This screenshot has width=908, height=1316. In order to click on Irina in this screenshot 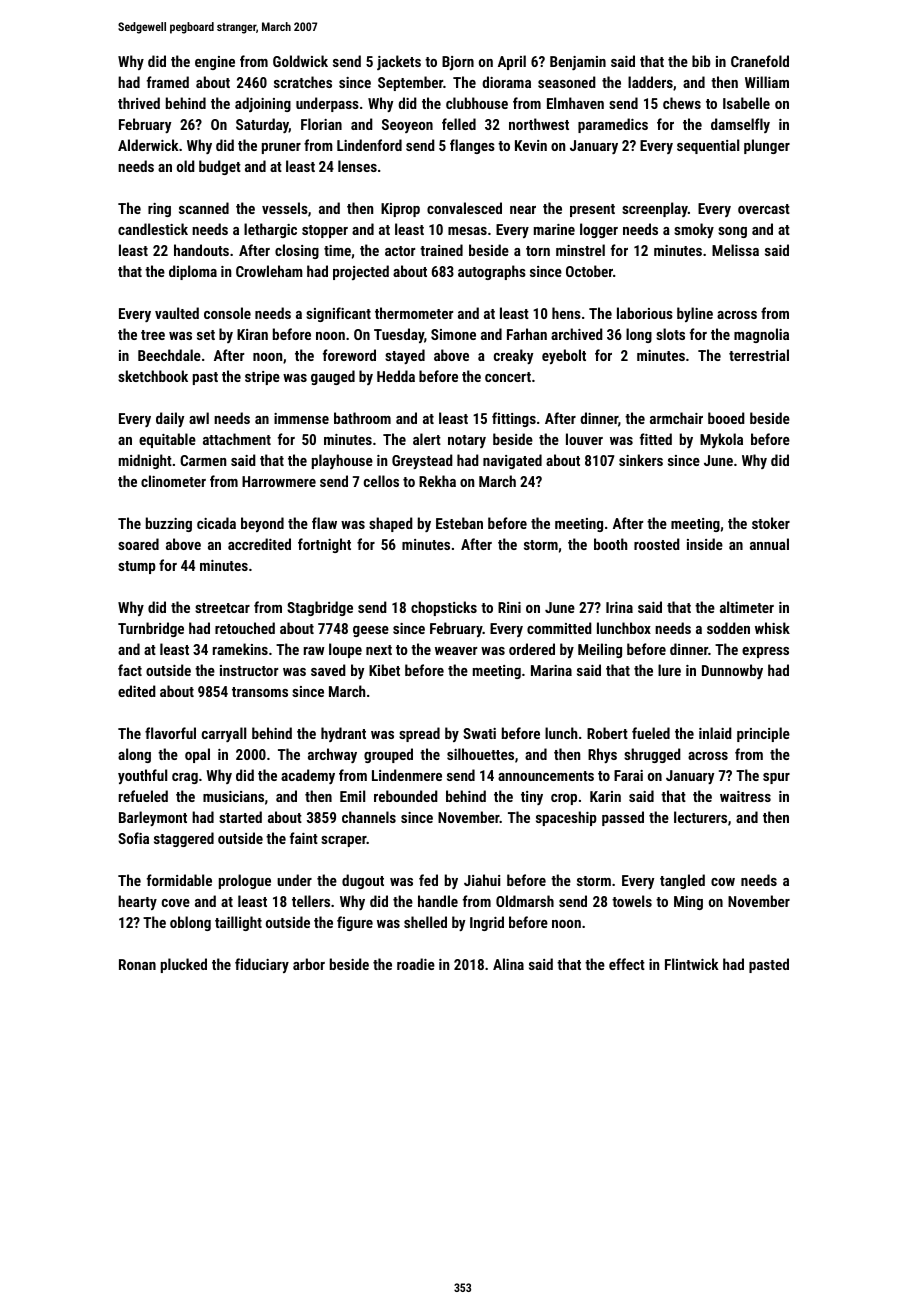, I will do `click(619, 607)`.
